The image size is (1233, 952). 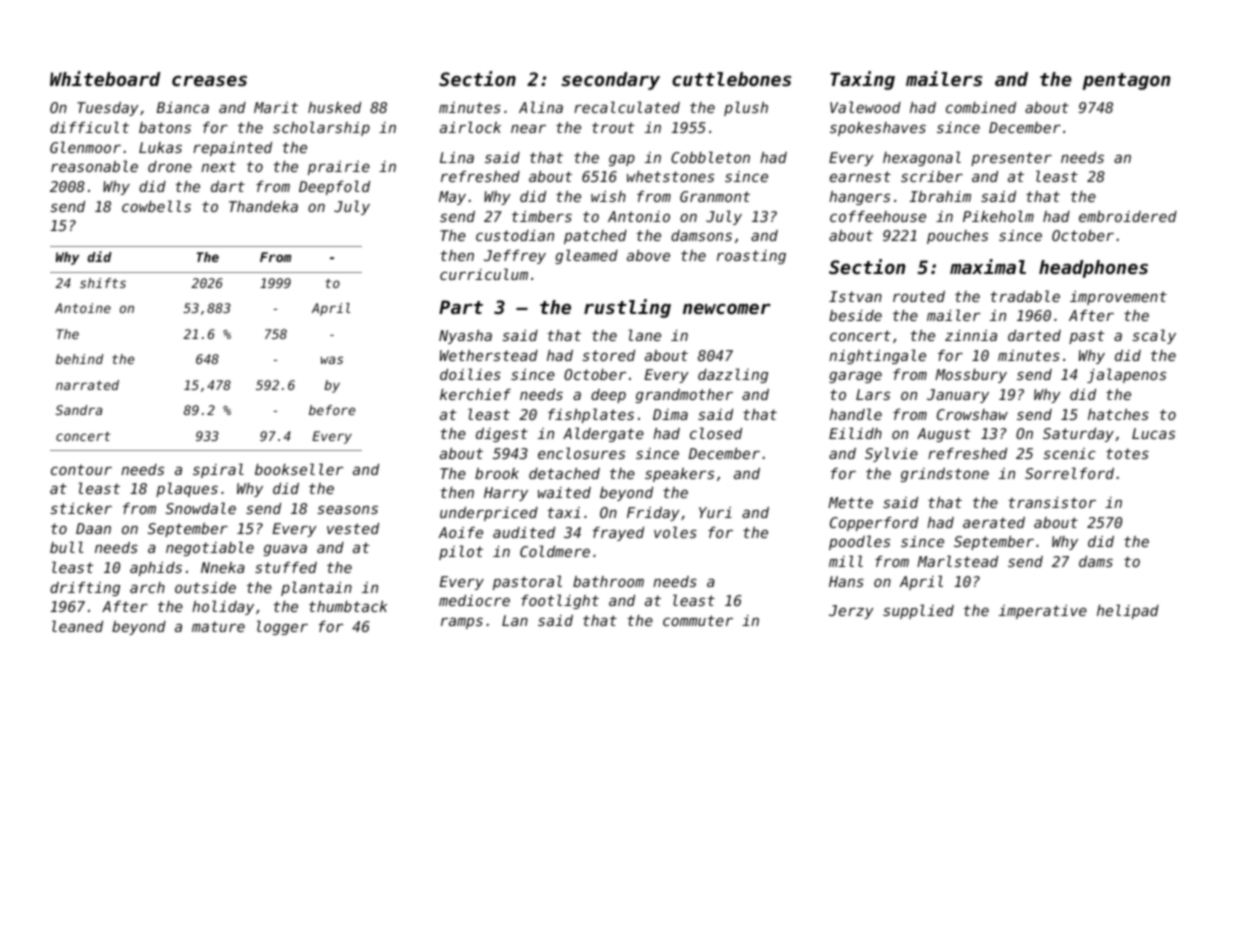 What do you see at coordinates (470, 127) in the page?
I see `airlock` at bounding box center [470, 127].
